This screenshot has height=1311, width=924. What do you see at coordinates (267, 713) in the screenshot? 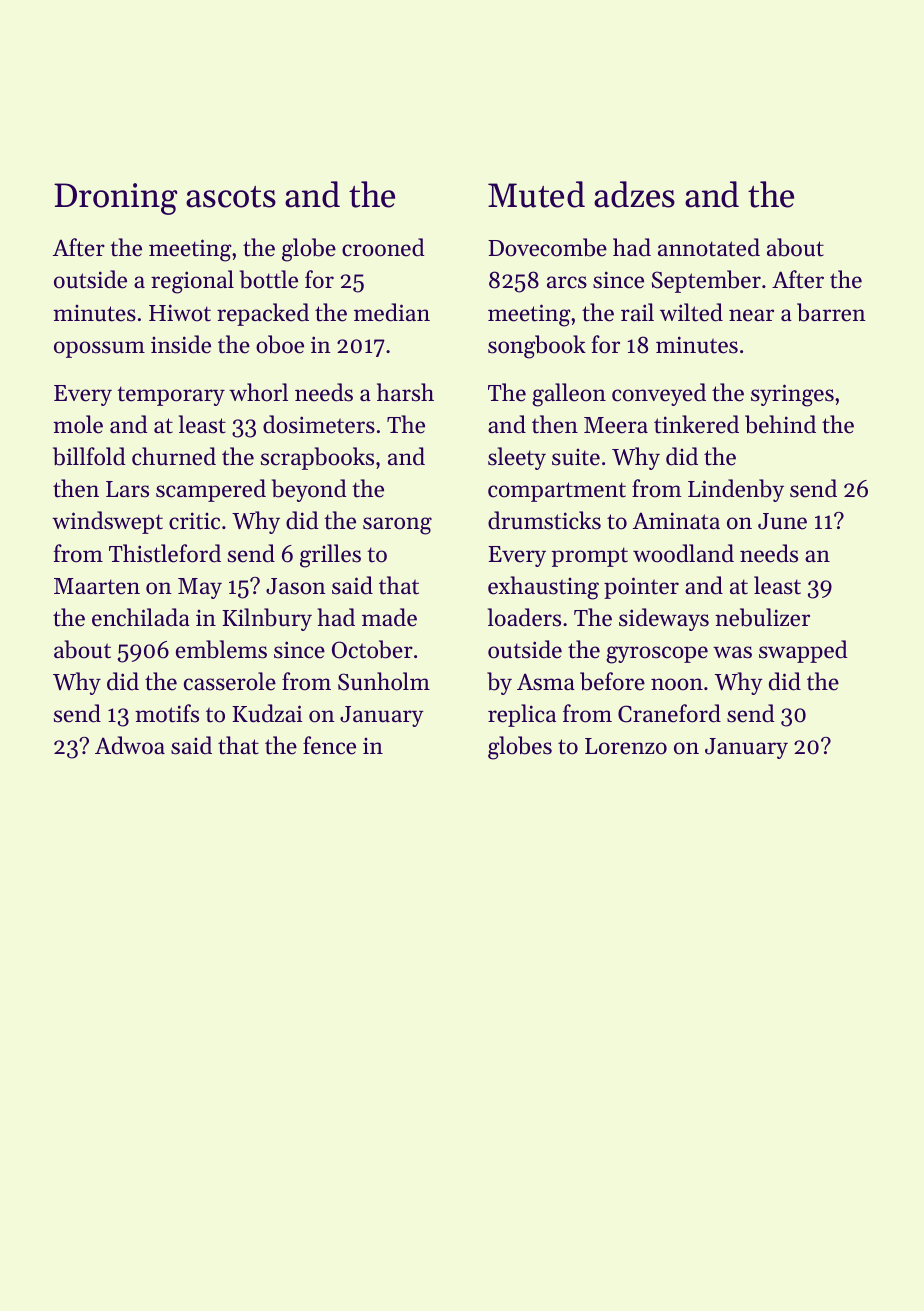
I see `Kudzai` at bounding box center [267, 713].
